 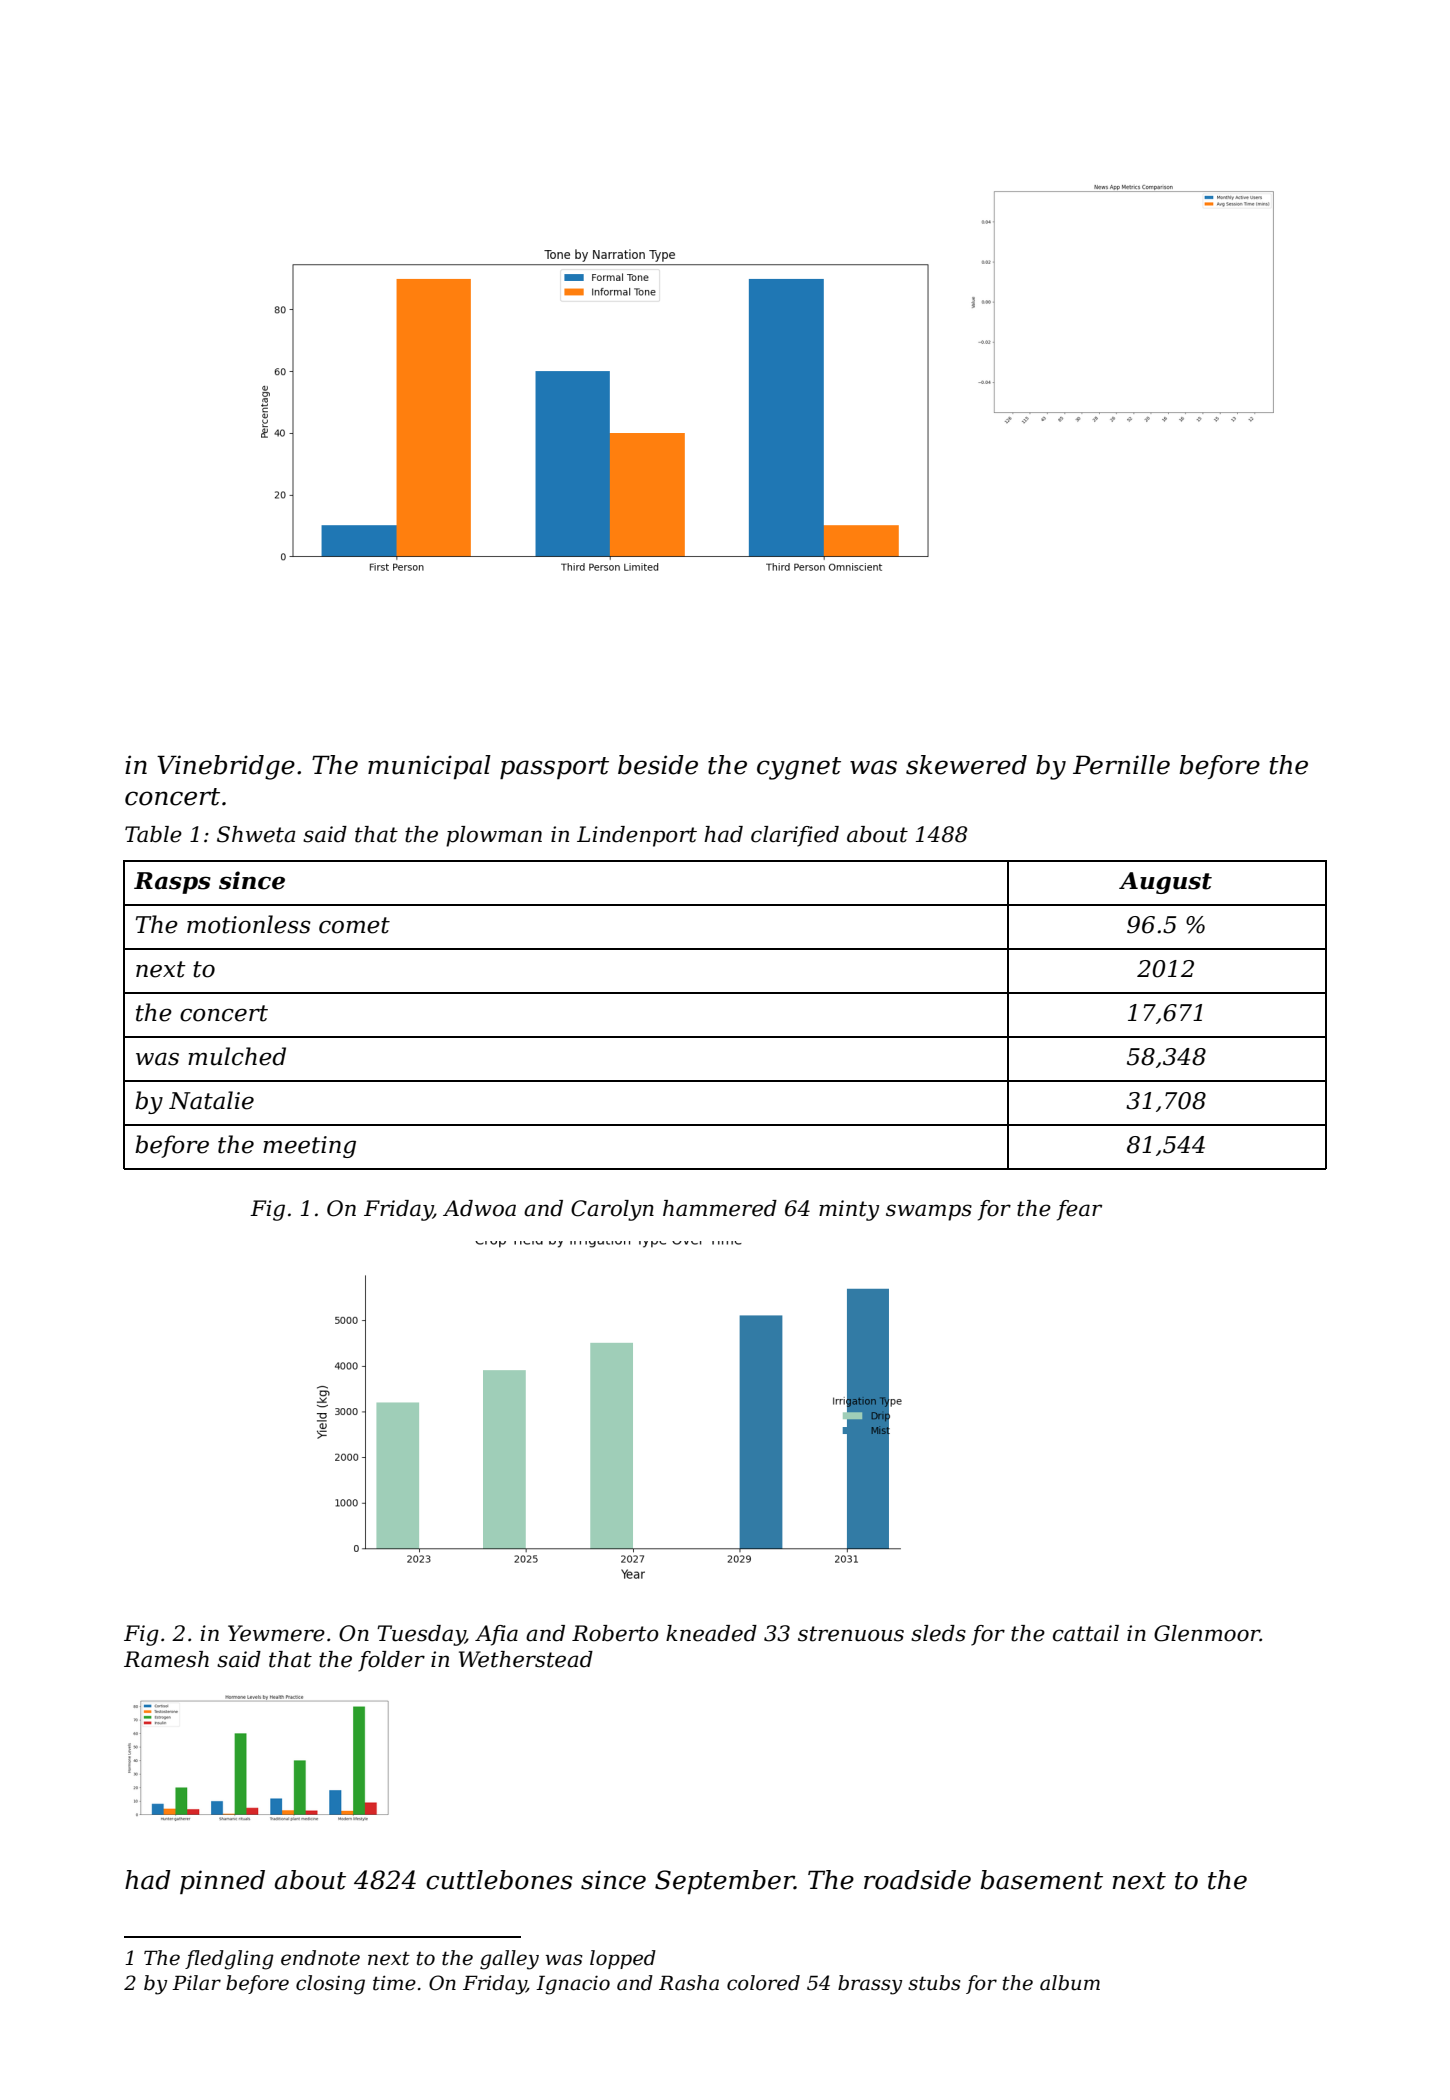 What do you see at coordinates (496, 1635) in the screenshot?
I see `Afia` at bounding box center [496, 1635].
